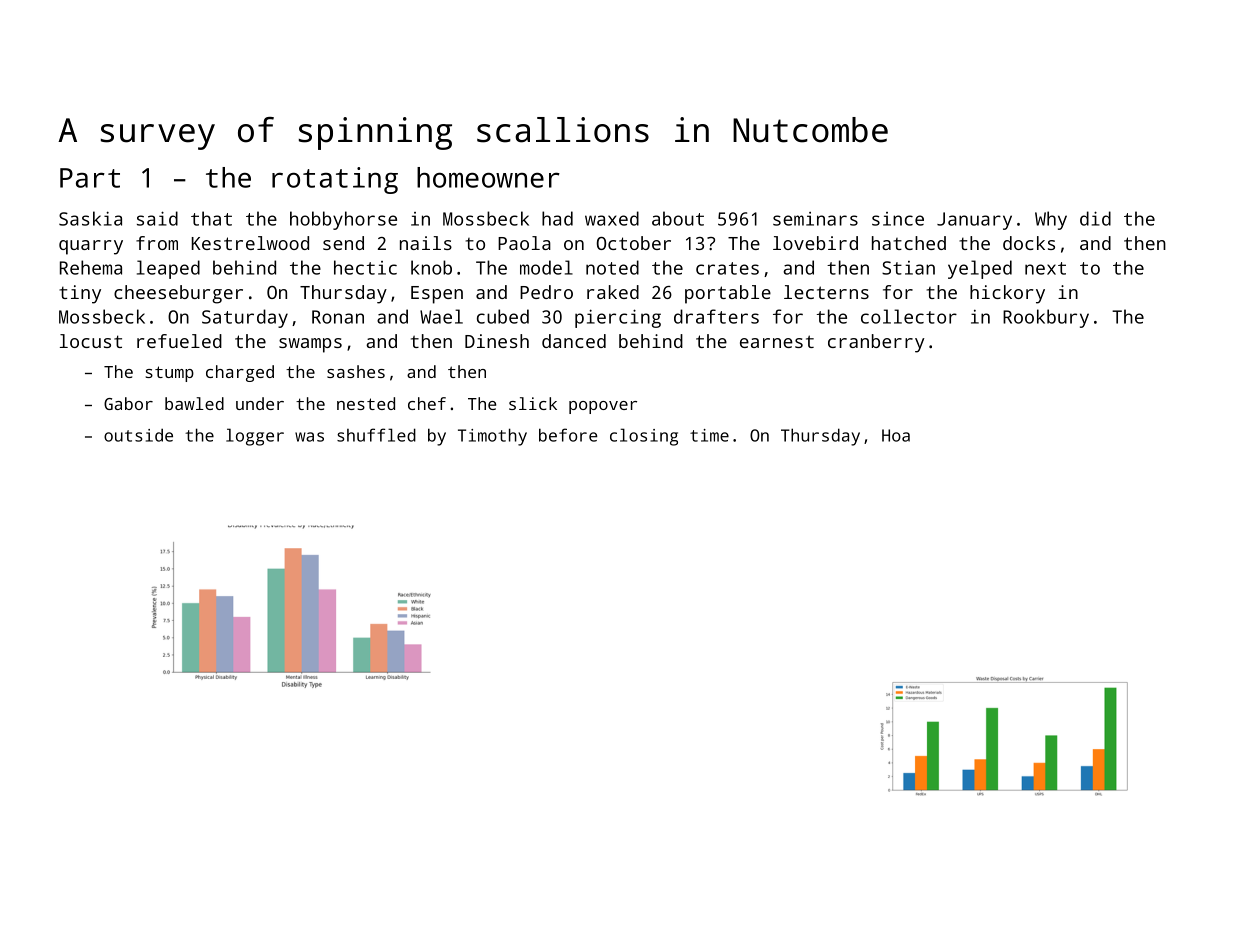 This page has height=952, width=1233. I want to click on did, so click(1095, 218).
